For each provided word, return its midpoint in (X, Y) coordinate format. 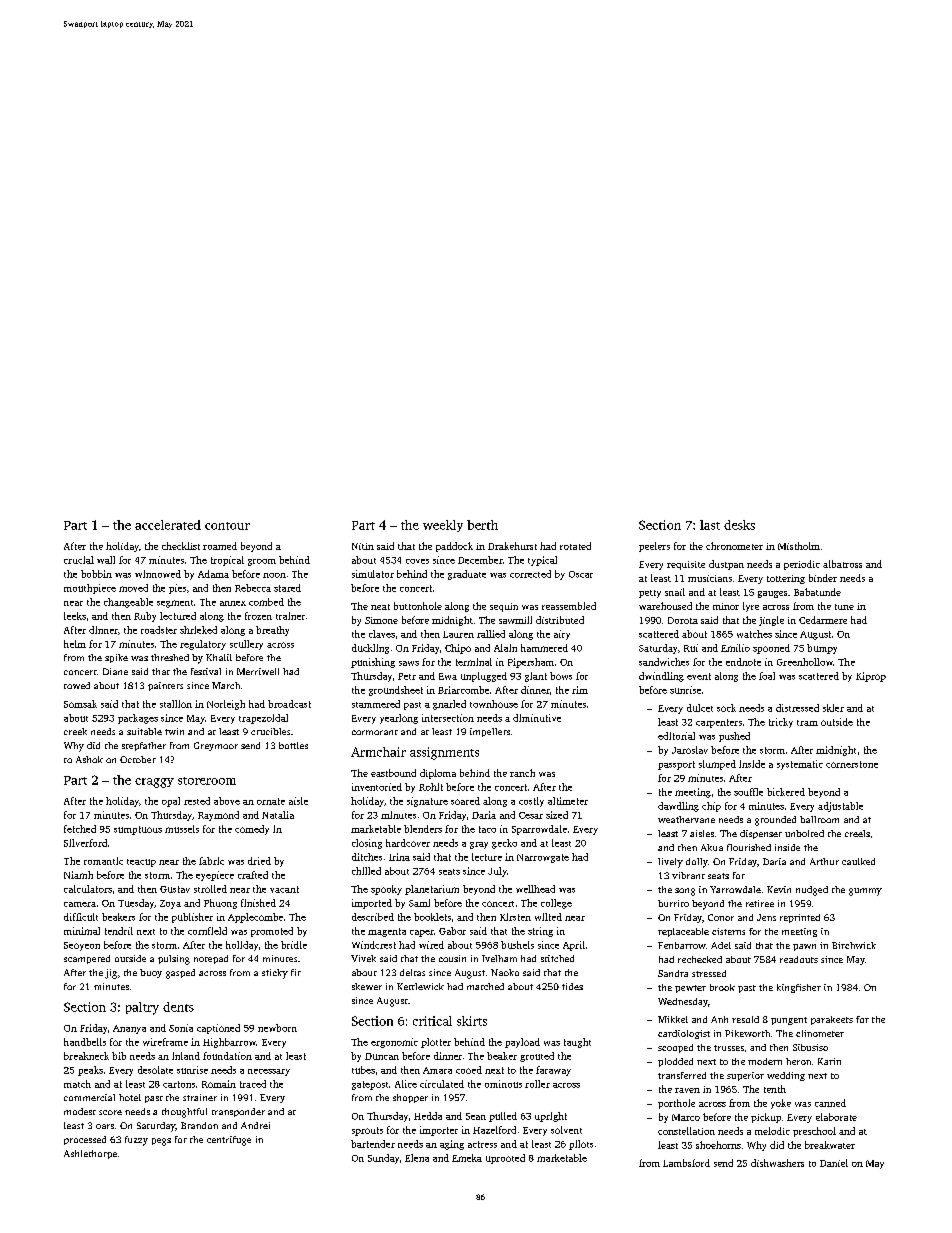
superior (745, 1076)
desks (739, 525)
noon (274, 575)
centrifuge (229, 1141)
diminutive (537, 718)
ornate (271, 801)
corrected (530, 574)
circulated (442, 1084)
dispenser (761, 834)
